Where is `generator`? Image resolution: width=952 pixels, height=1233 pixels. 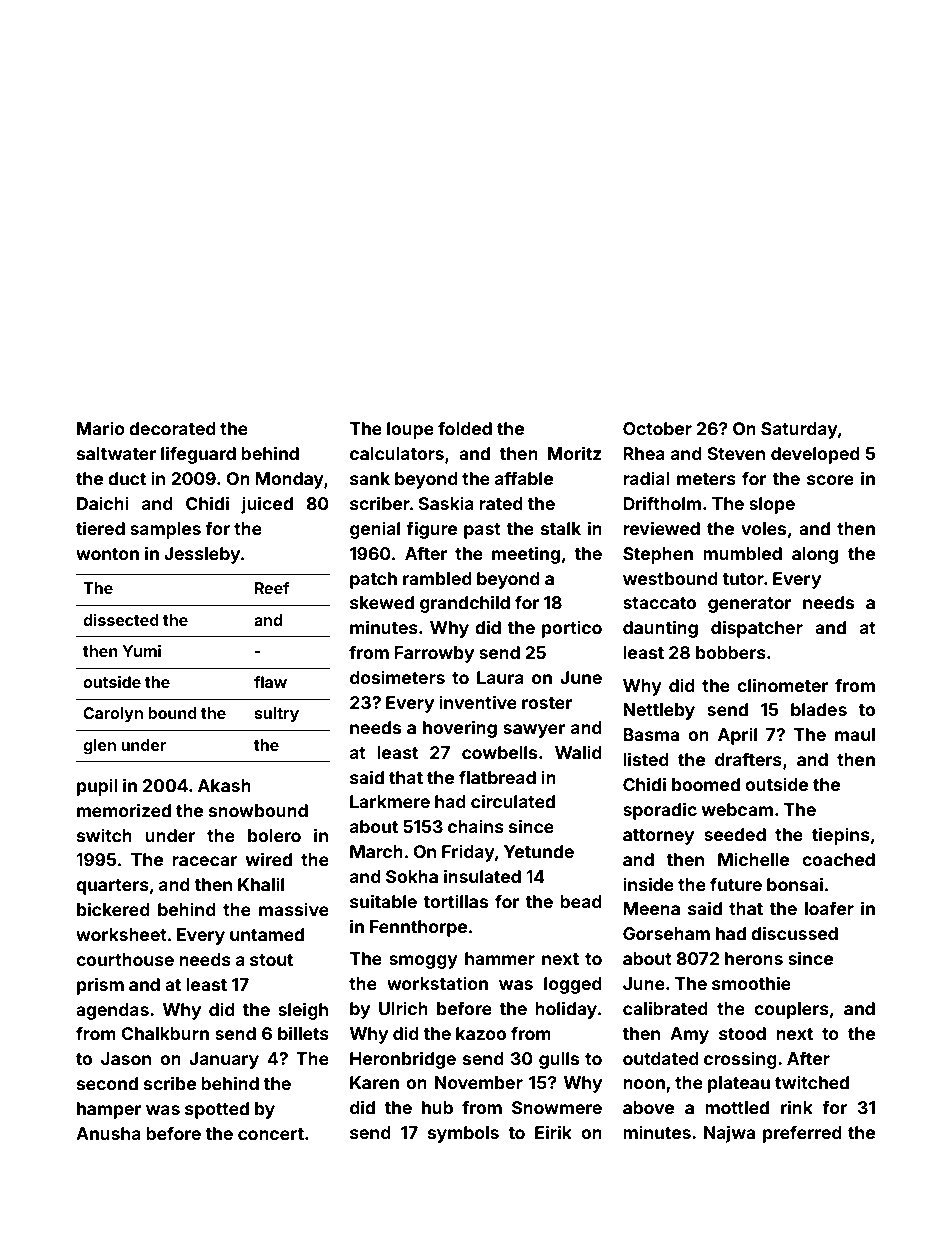
generator is located at coordinates (749, 605).
